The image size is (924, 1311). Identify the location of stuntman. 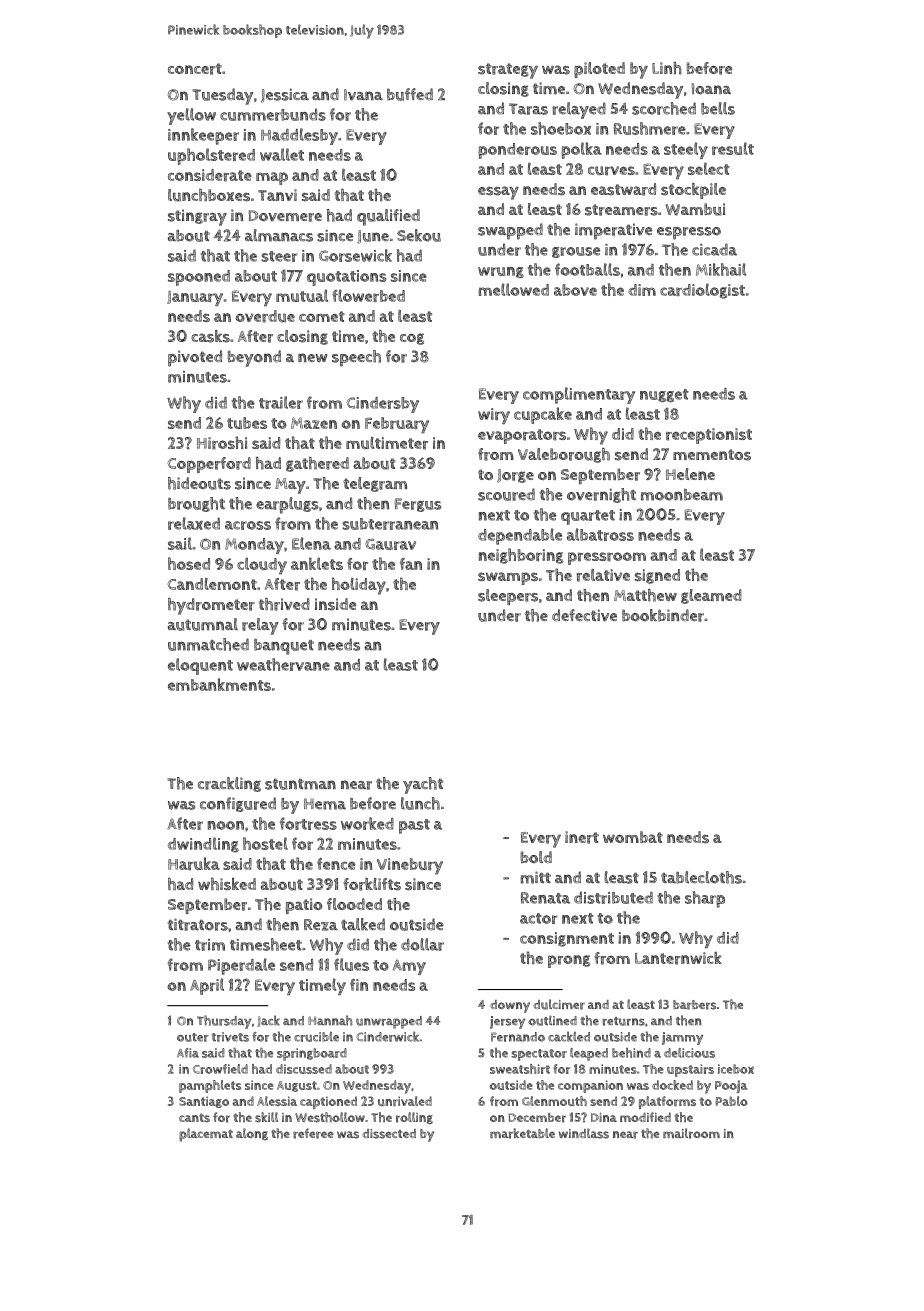
(300, 784).
